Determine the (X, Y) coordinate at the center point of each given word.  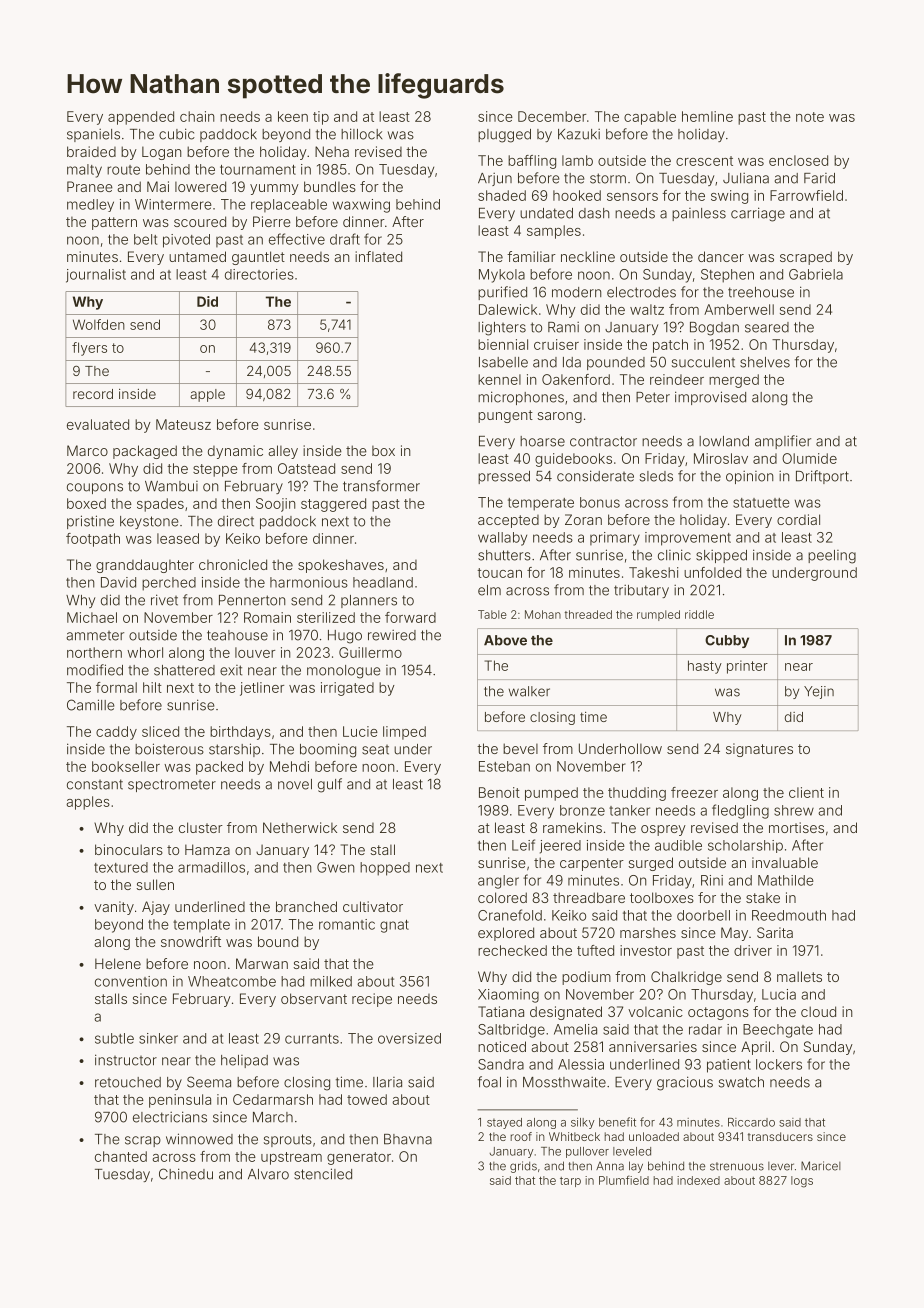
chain (197, 116)
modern (577, 292)
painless (699, 214)
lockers (779, 1064)
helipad (244, 1061)
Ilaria (387, 1082)
